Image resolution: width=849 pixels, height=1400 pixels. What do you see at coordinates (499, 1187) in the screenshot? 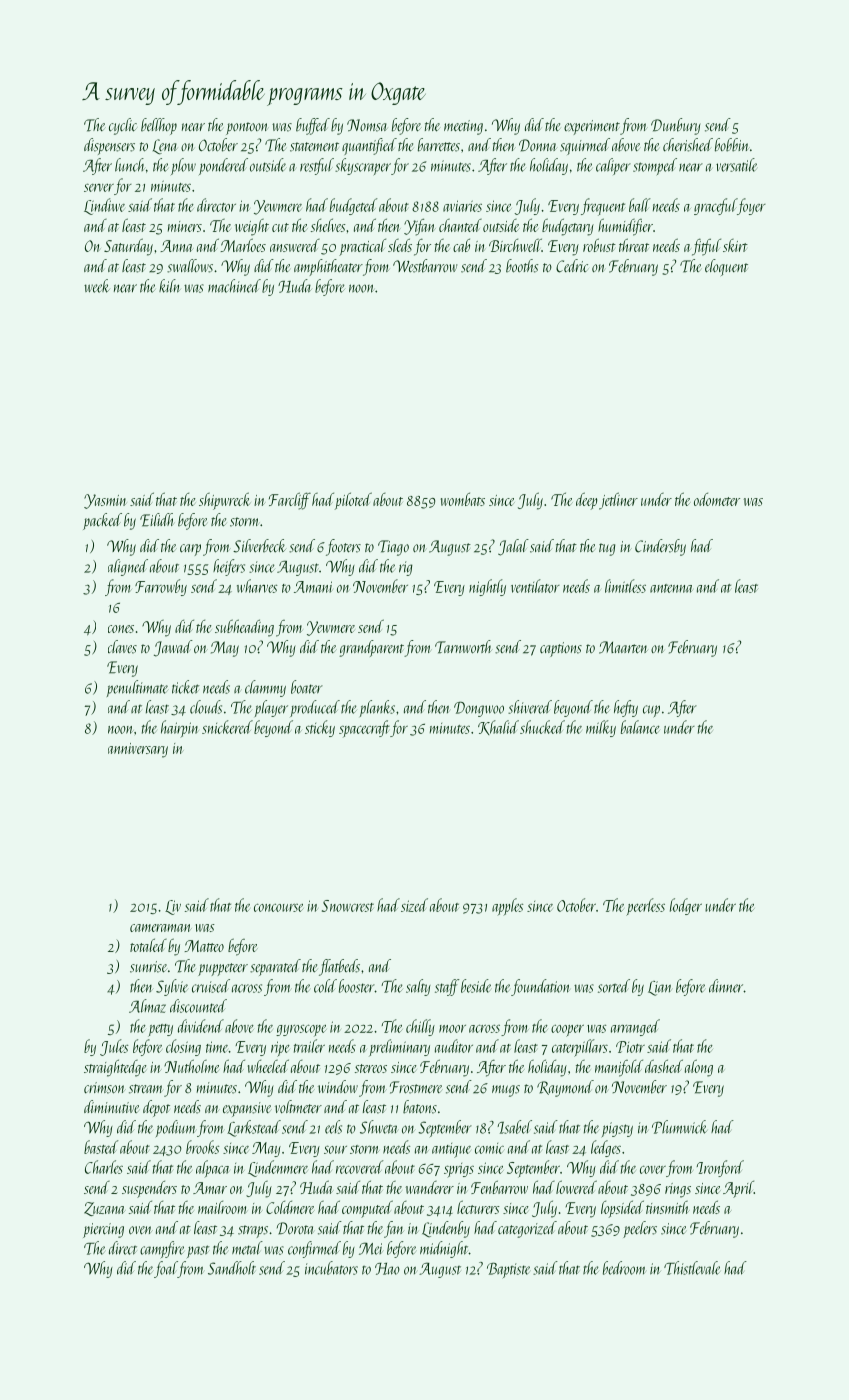
I see `Fenbarrow` at bounding box center [499, 1187].
